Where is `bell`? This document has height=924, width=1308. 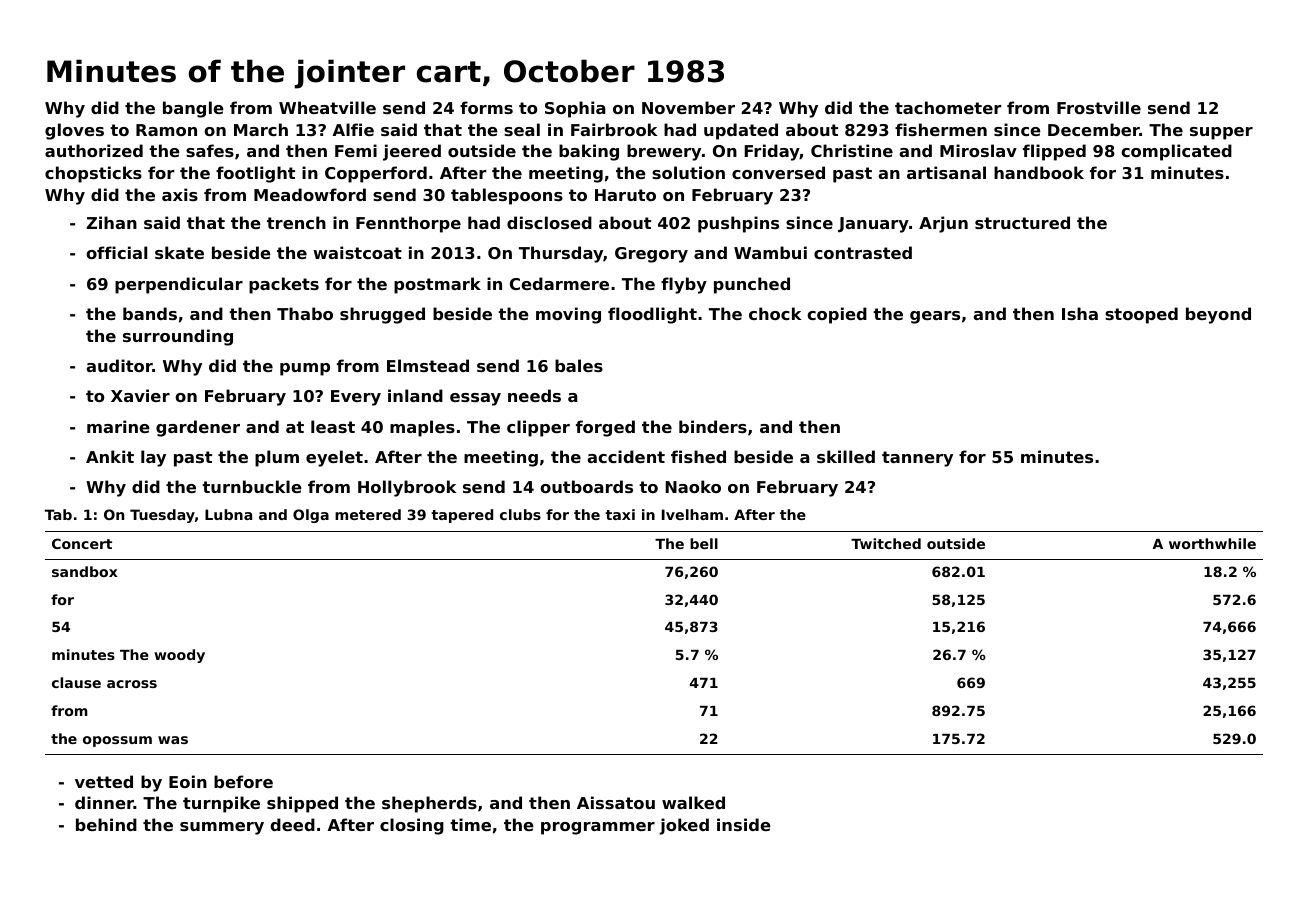 bell is located at coordinates (704, 543).
